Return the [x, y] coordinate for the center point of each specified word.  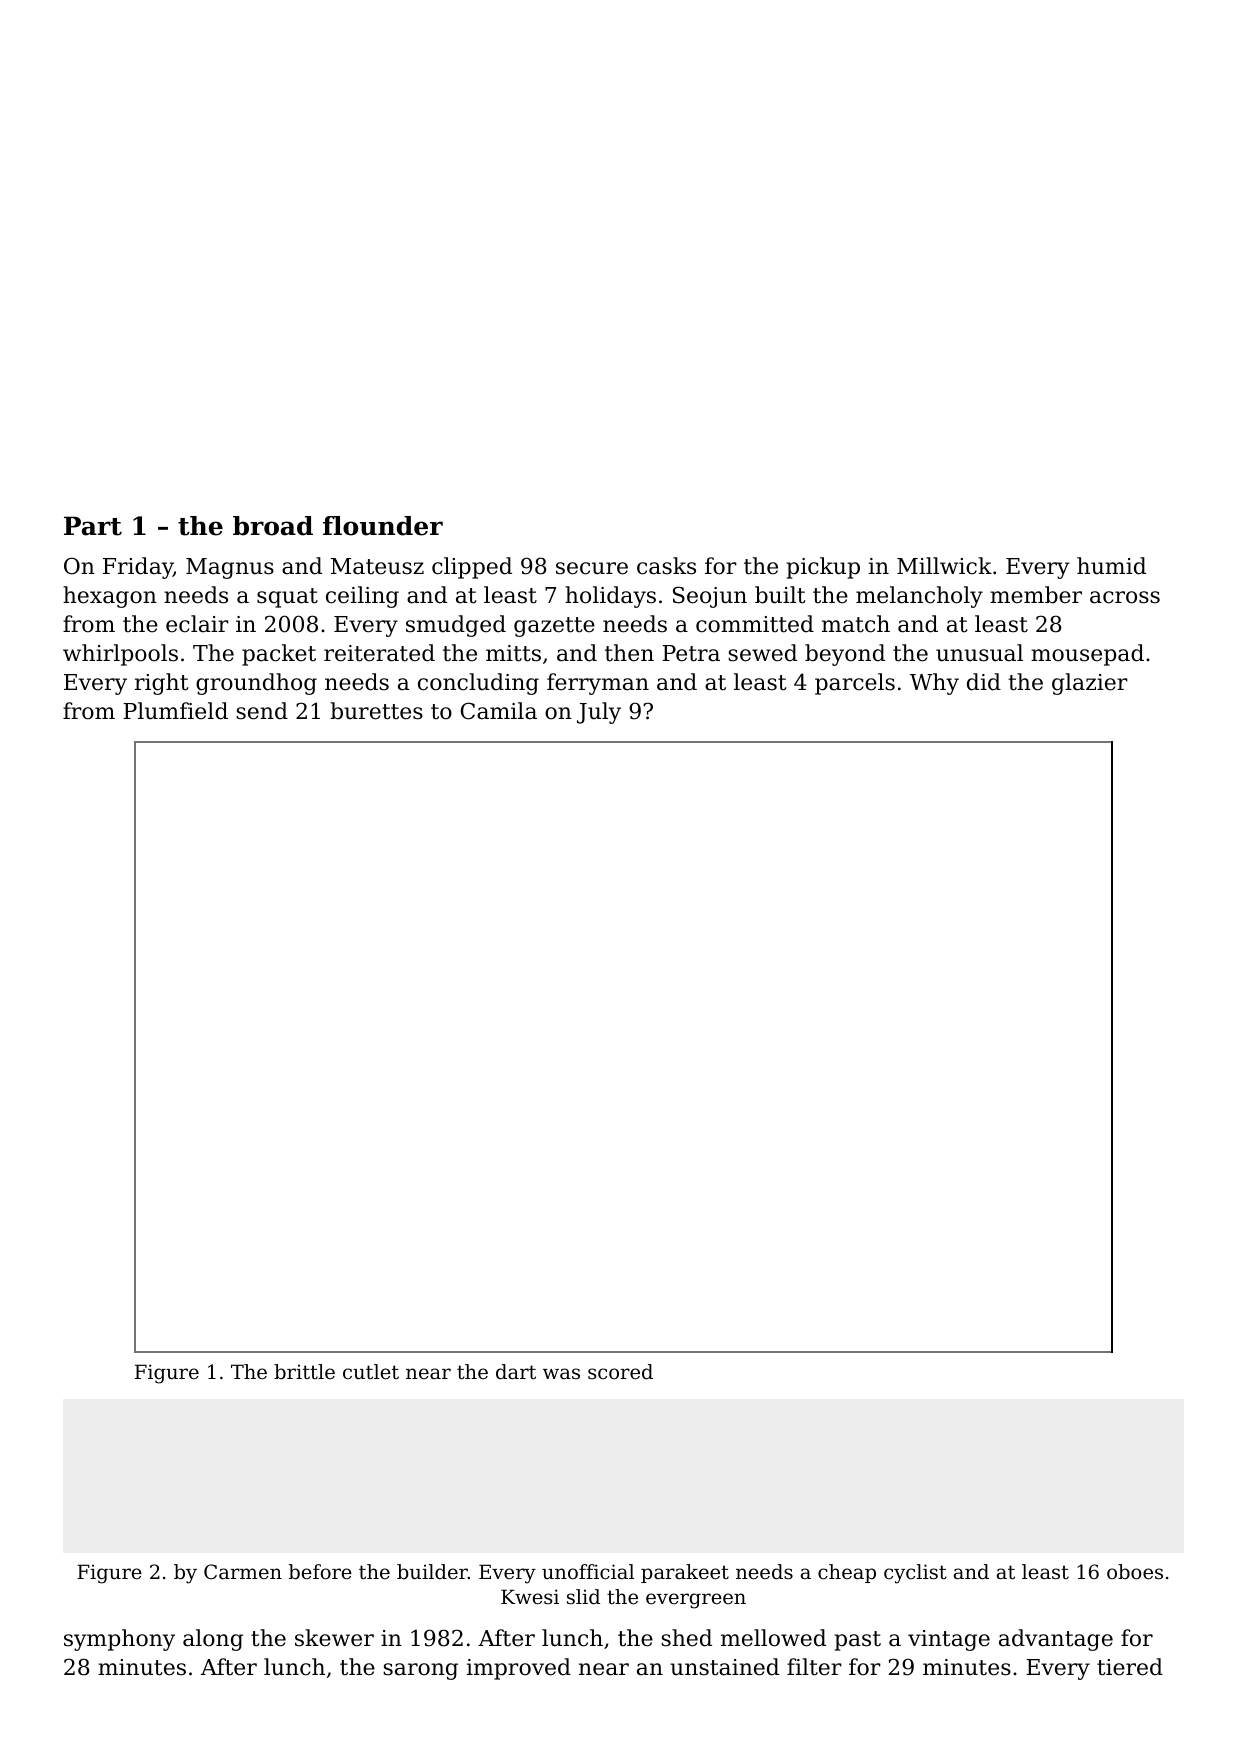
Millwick [944, 566]
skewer [334, 1638]
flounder [383, 526]
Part [93, 526]
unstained [724, 1667]
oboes [1135, 1572]
